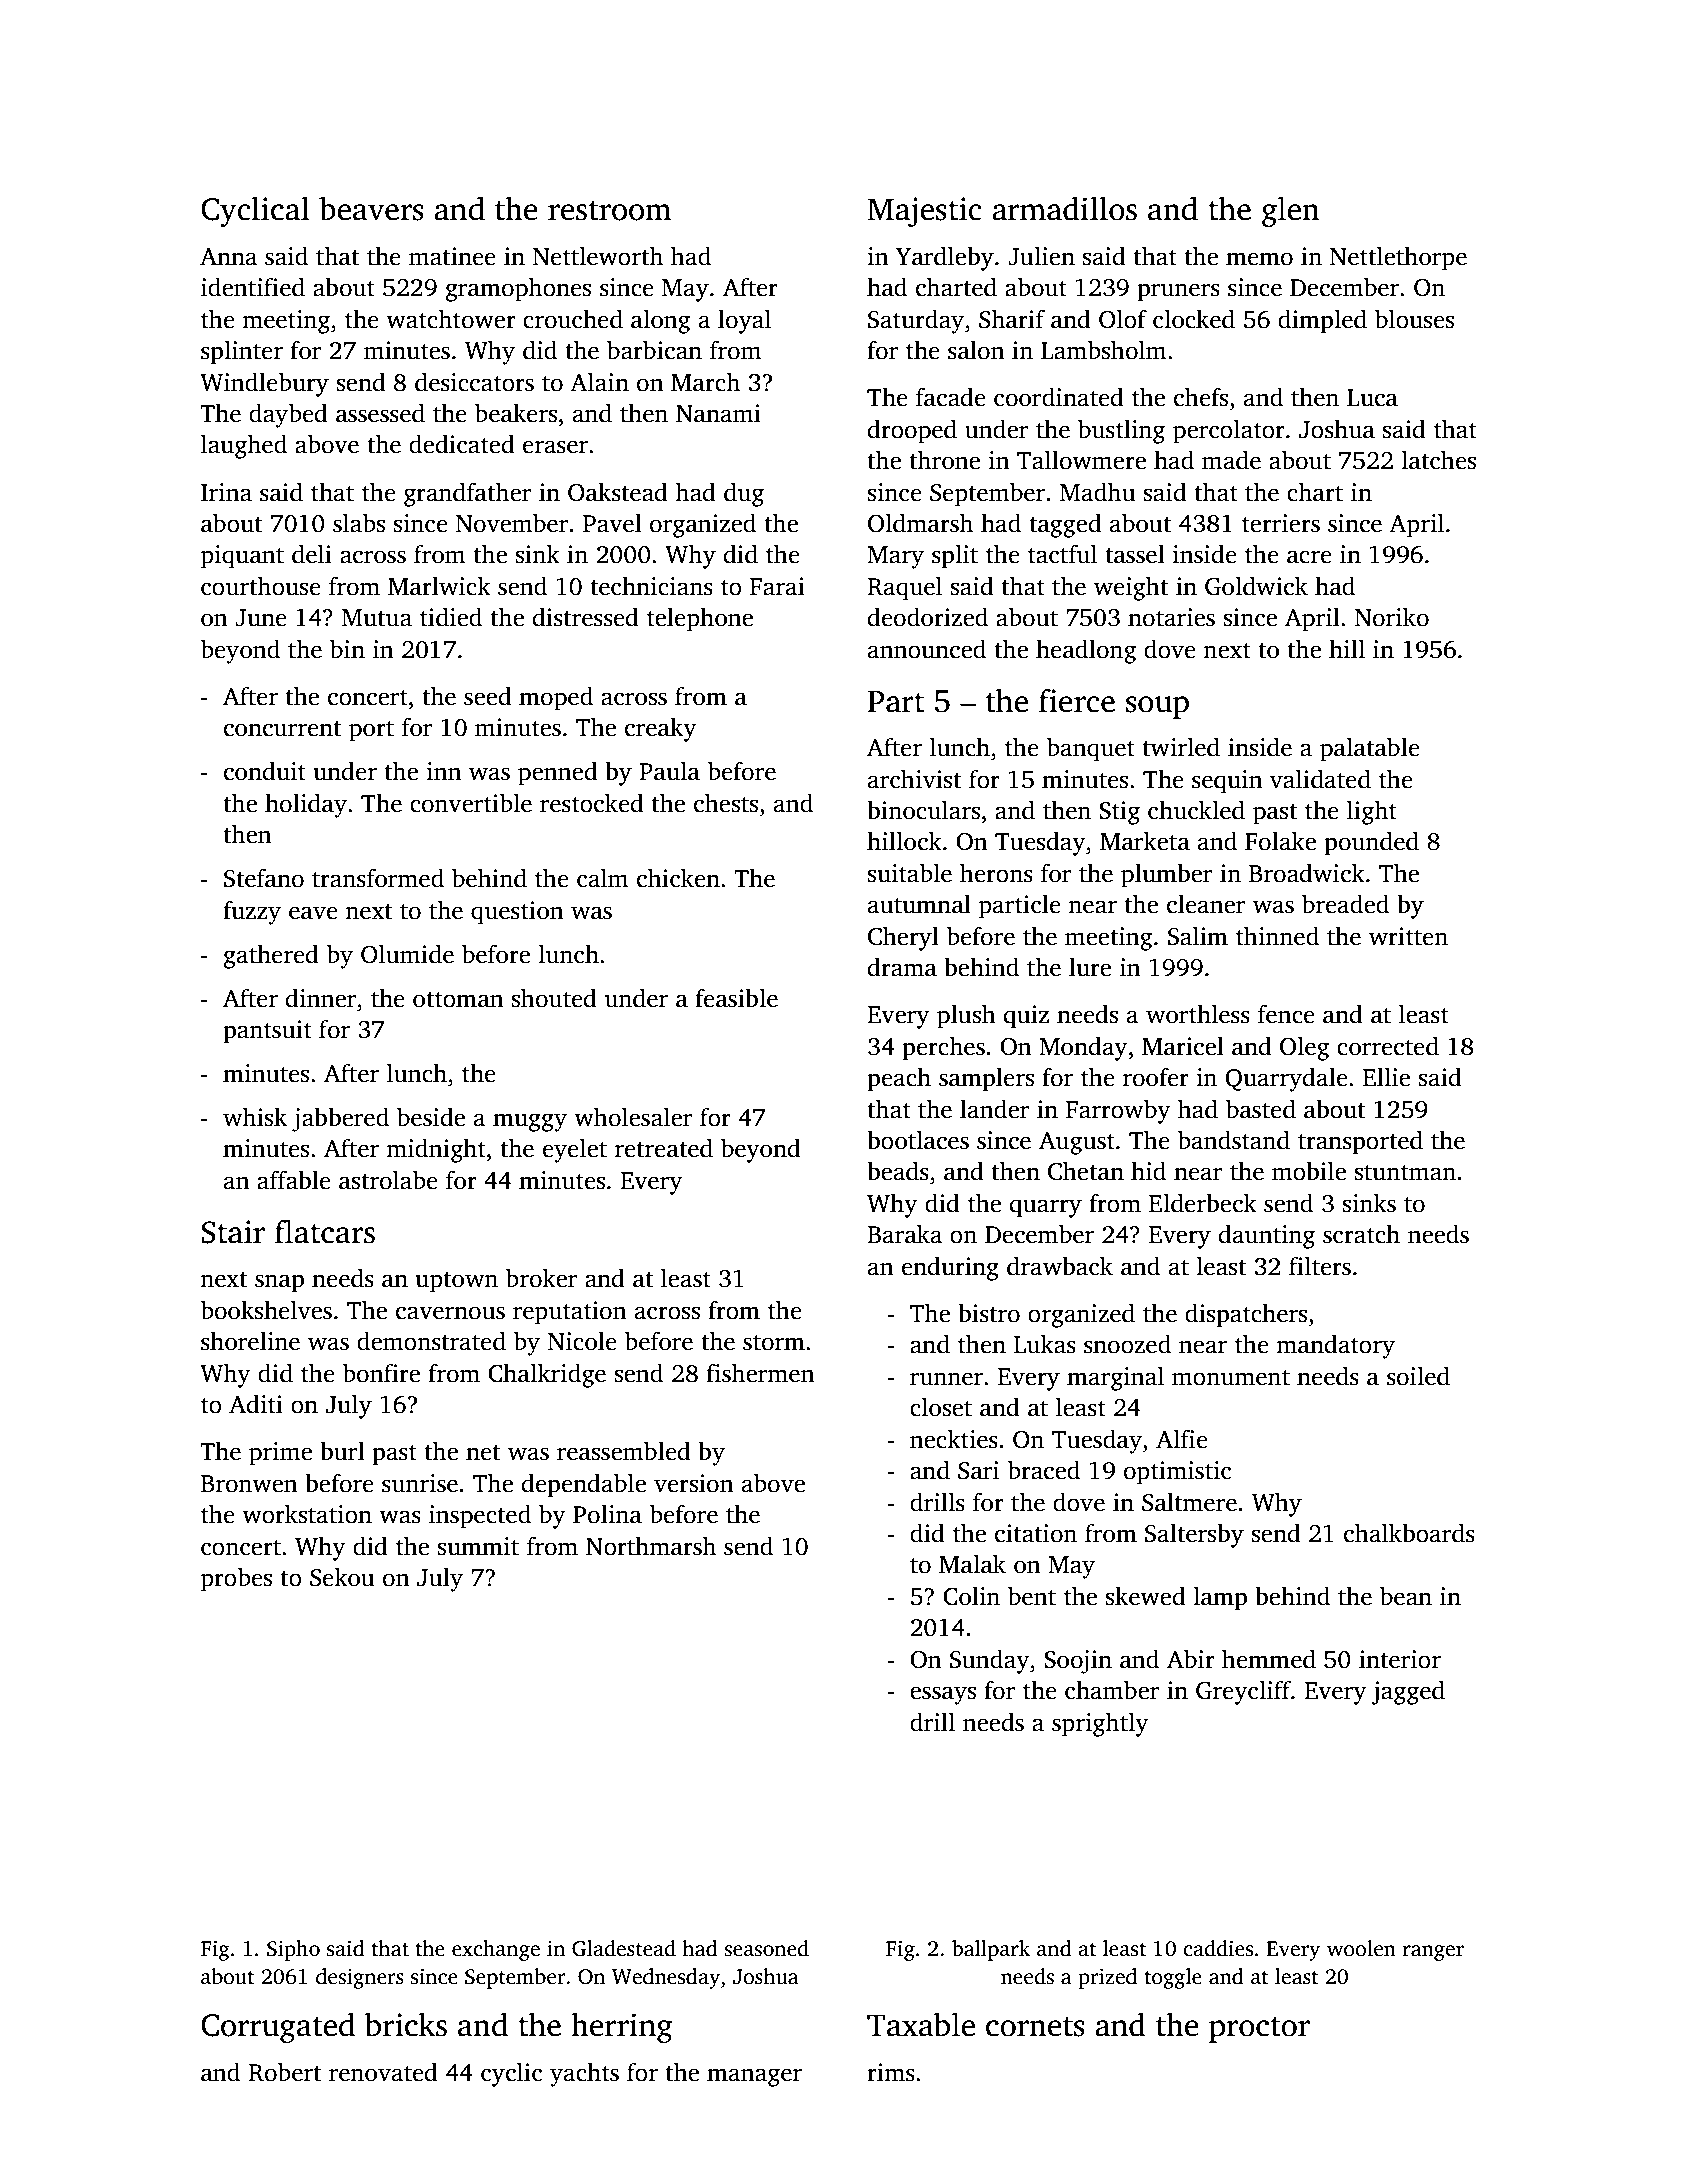  Describe the element at coordinates (925, 212) in the screenshot. I see `Majestic` at that location.
